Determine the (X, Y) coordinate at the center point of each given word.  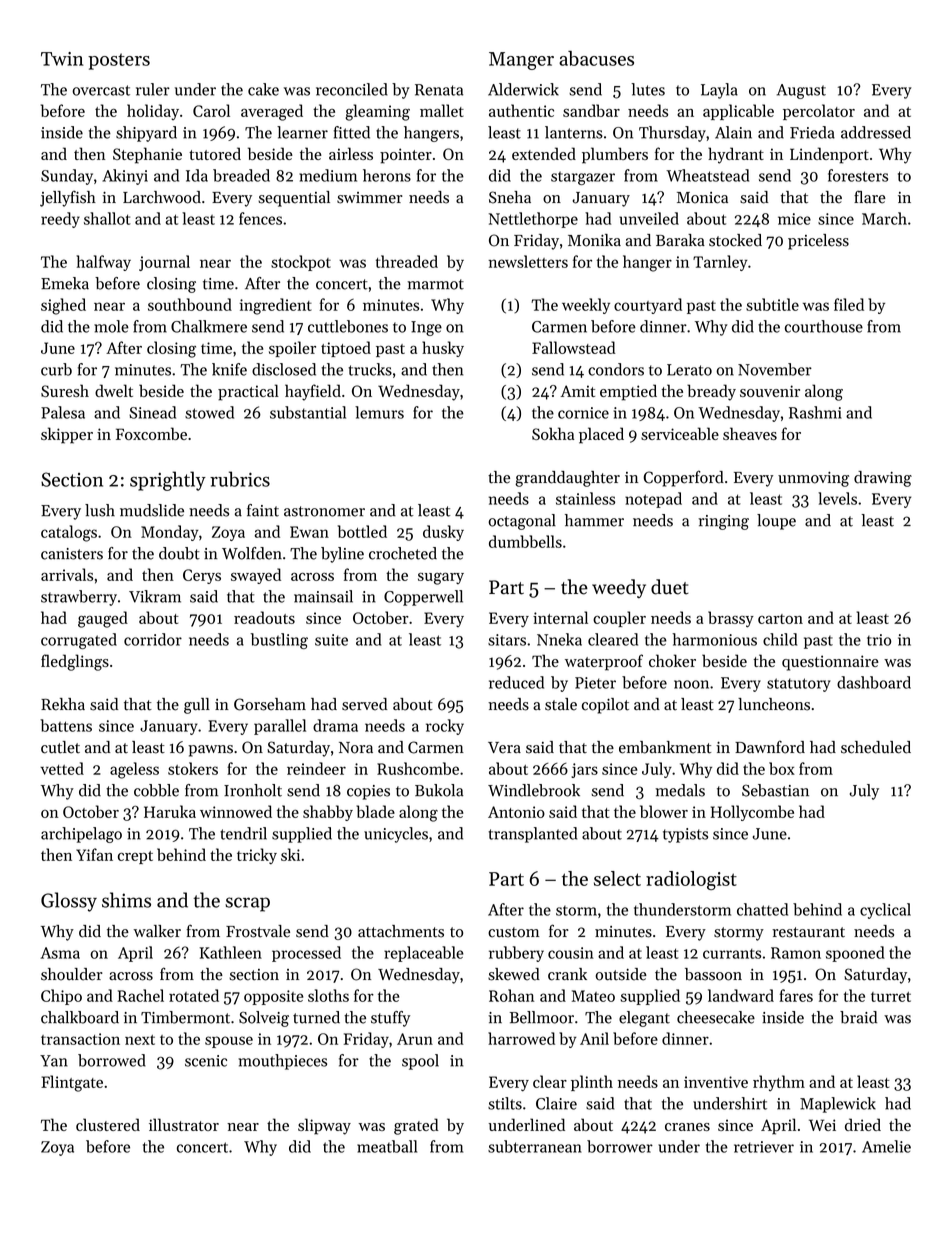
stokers (193, 768)
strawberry (79, 598)
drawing (883, 479)
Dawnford (770, 747)
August (801, 91)
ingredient (275, 306)
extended (544, 153)
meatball (387, 1146)
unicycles (396, 835)
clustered (108, 1124)
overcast (101, 90)
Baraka (680, 240)
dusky (443, 533)
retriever (764, 1147)
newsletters (528, 261)
